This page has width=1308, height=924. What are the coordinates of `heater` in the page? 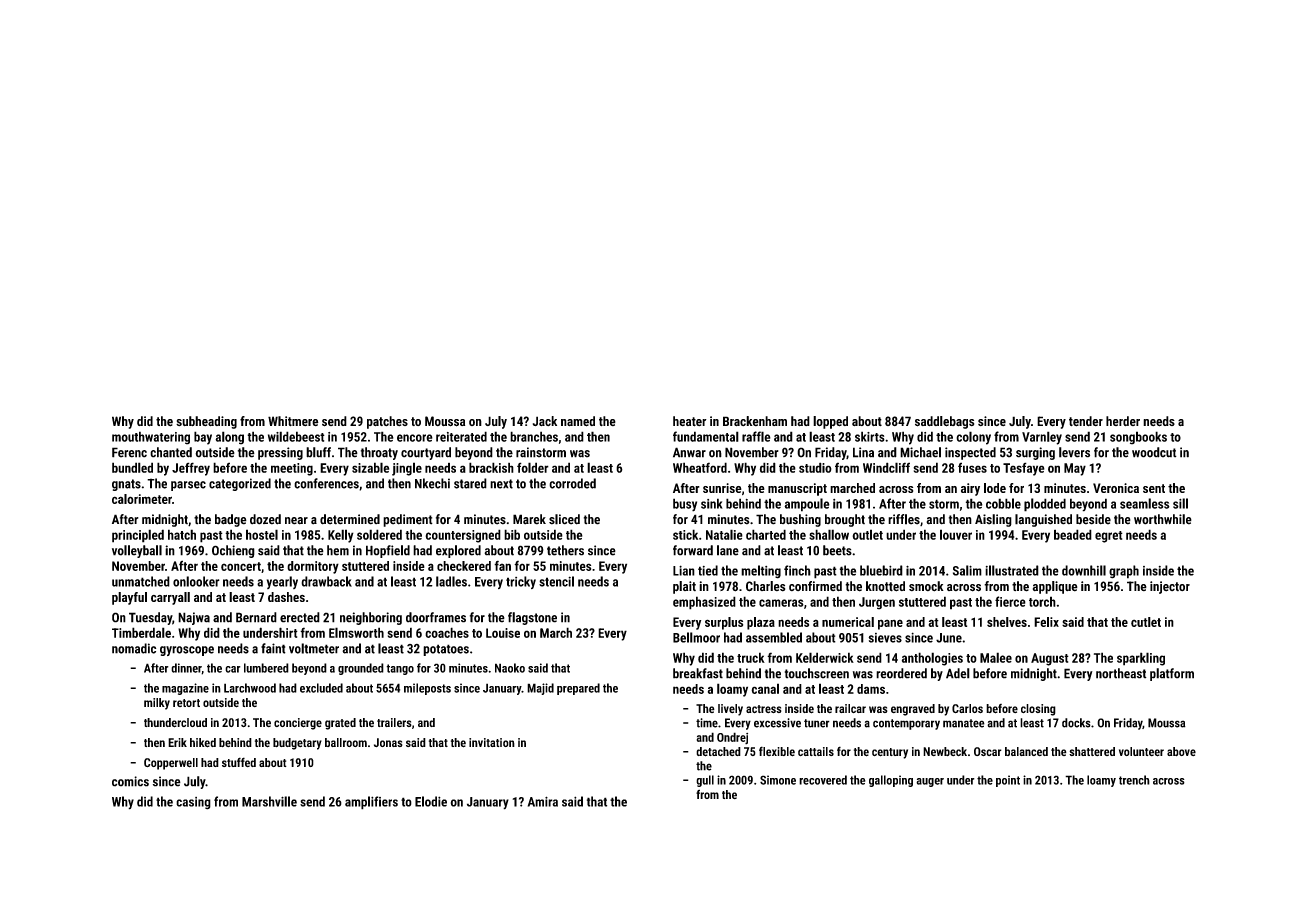 It's located at (690, 421).
